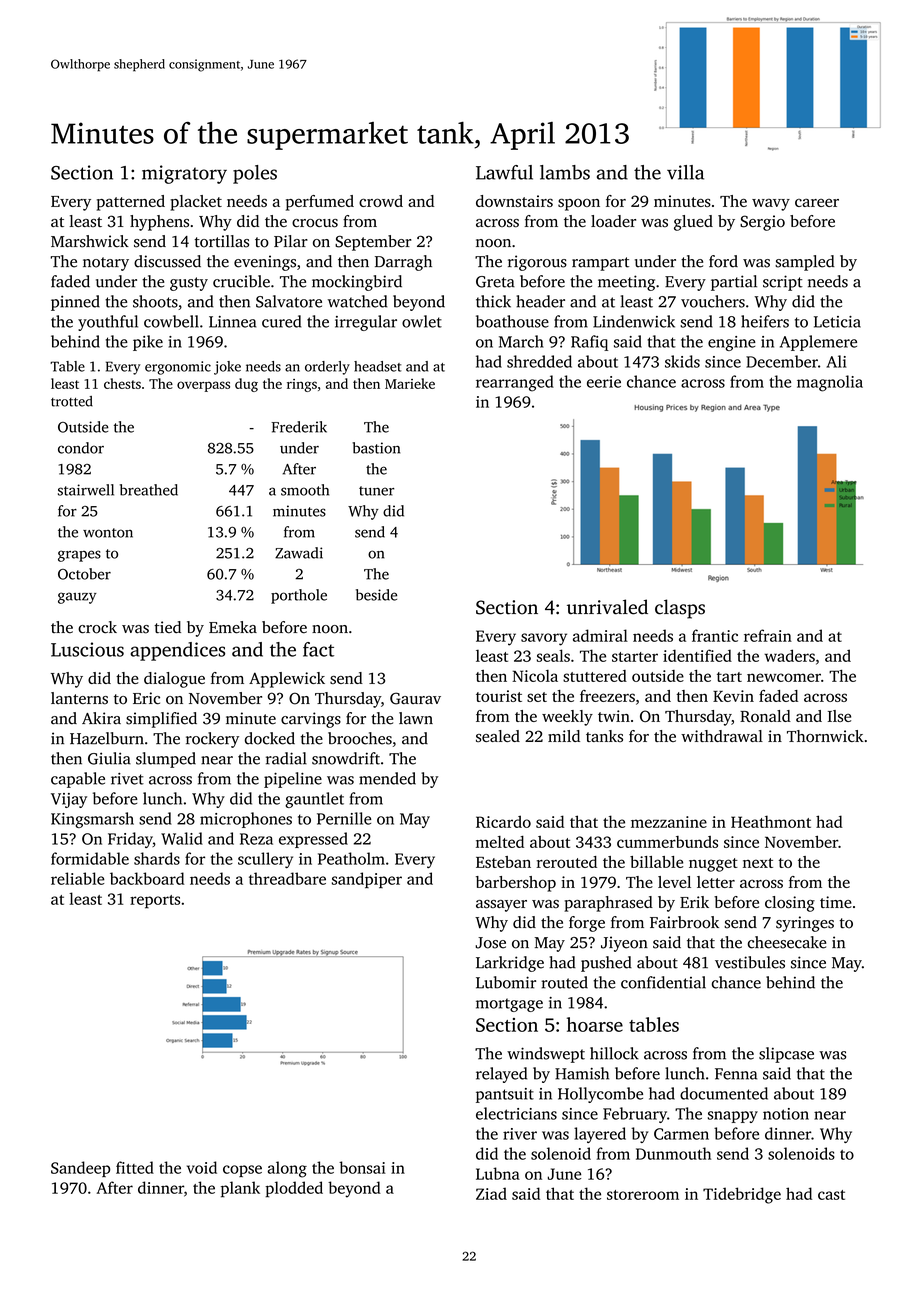  I want to click on engine, so click(732, 343).
